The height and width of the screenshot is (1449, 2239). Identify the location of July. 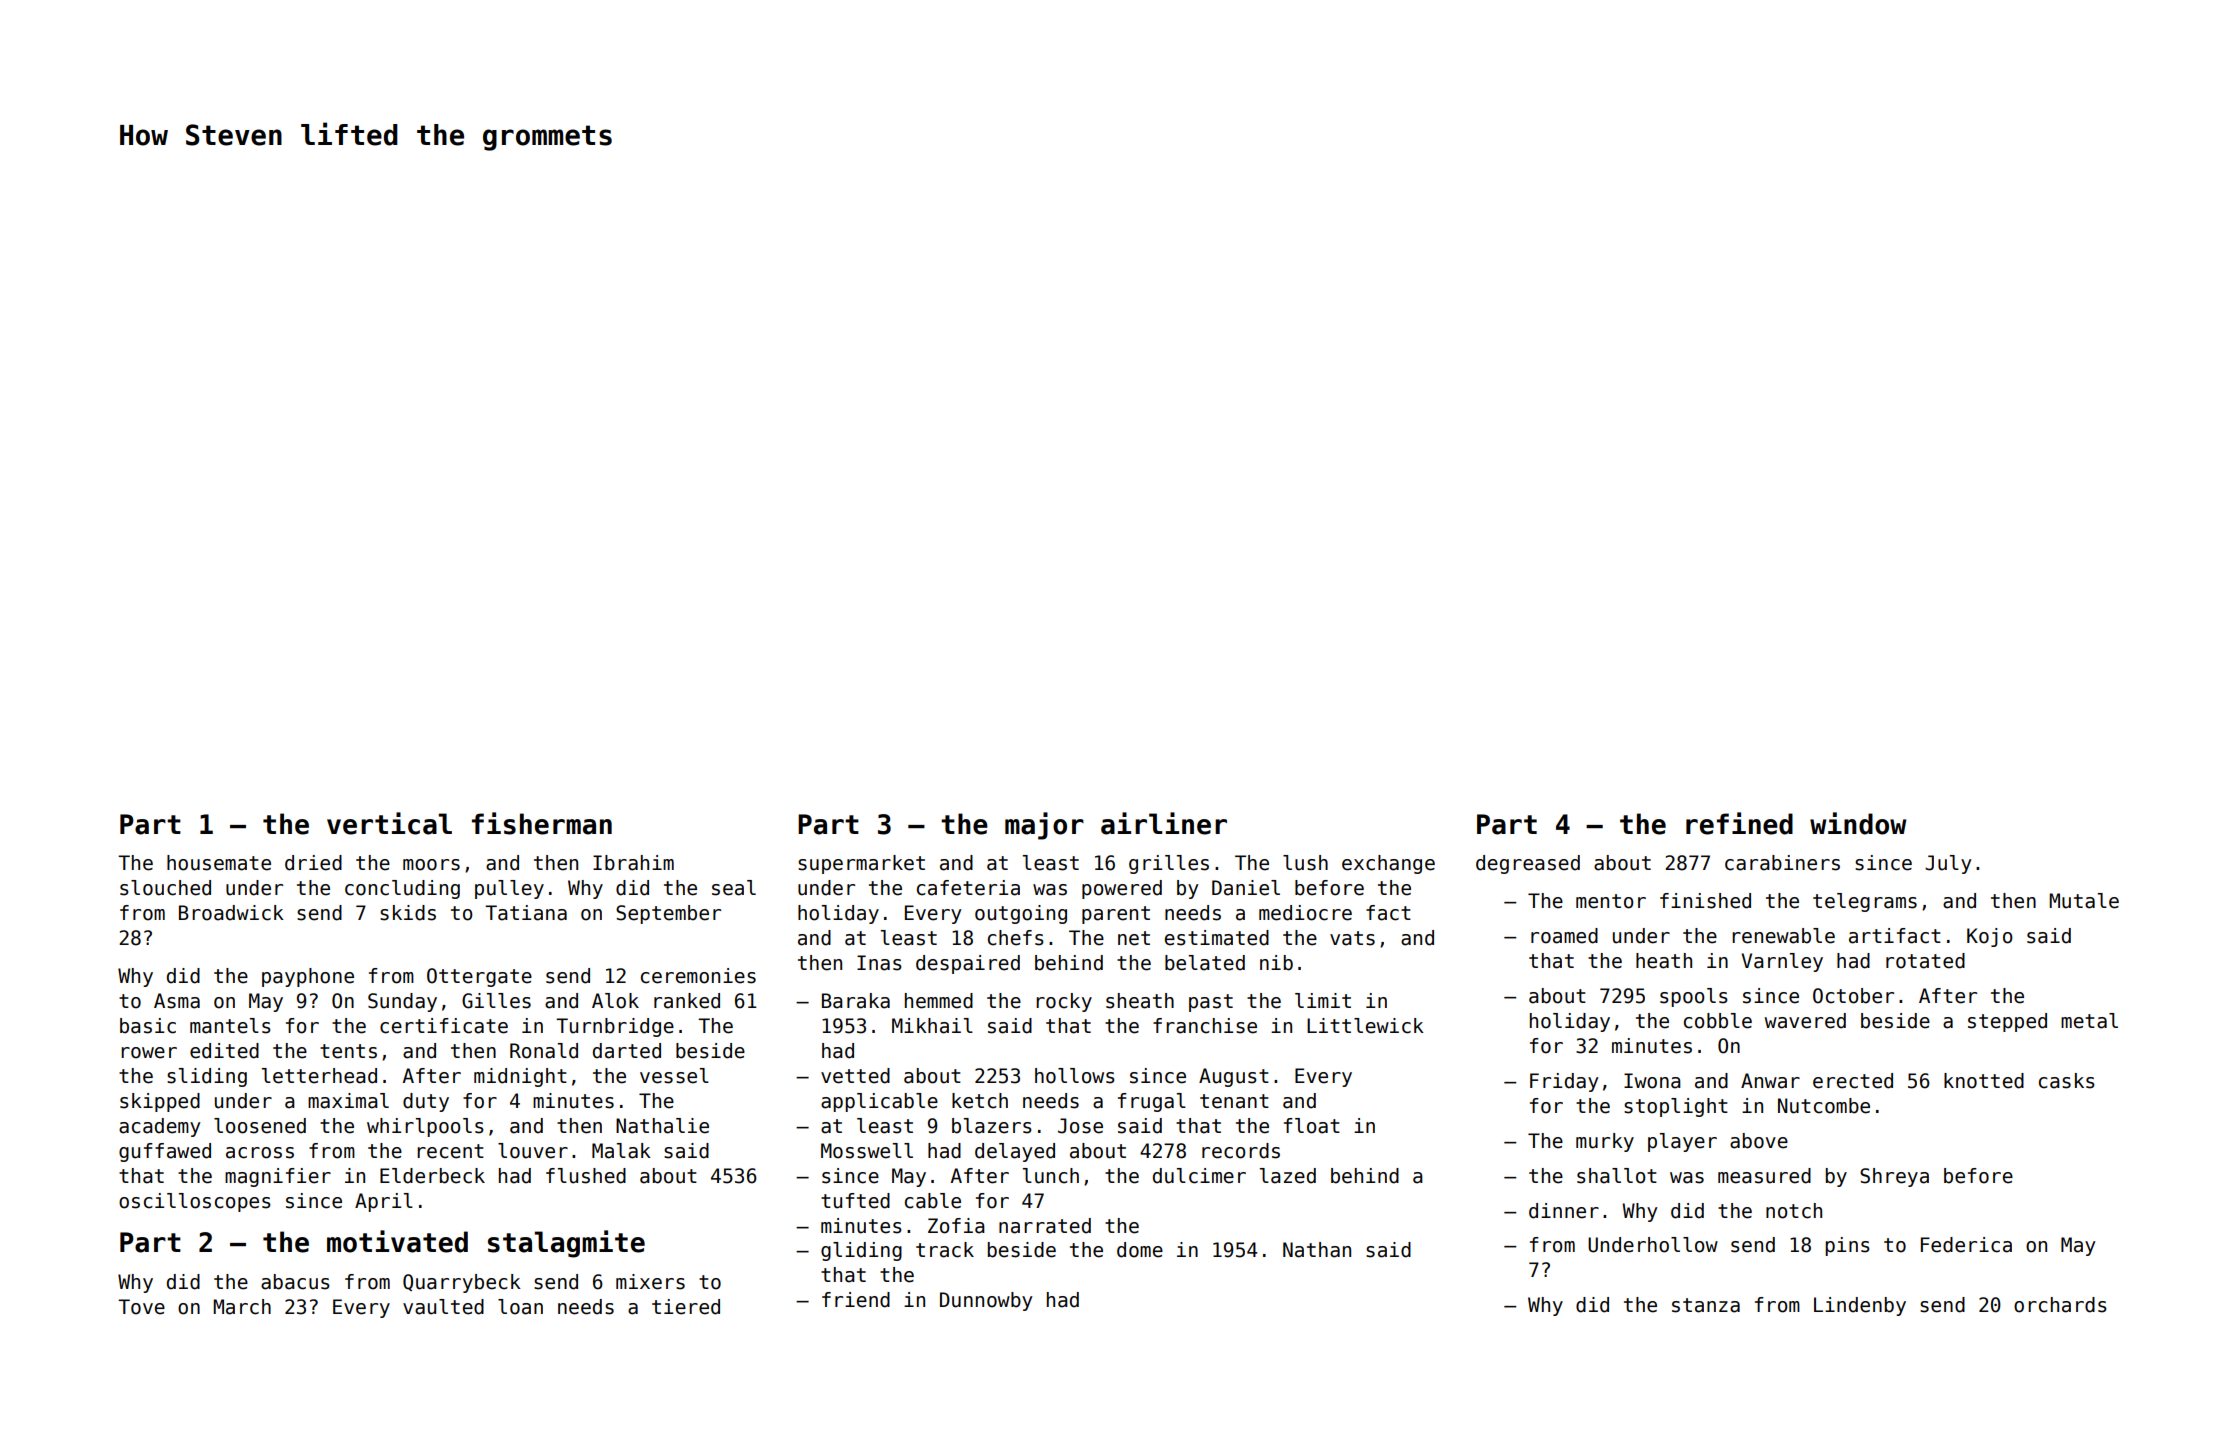
(1948, 864).
